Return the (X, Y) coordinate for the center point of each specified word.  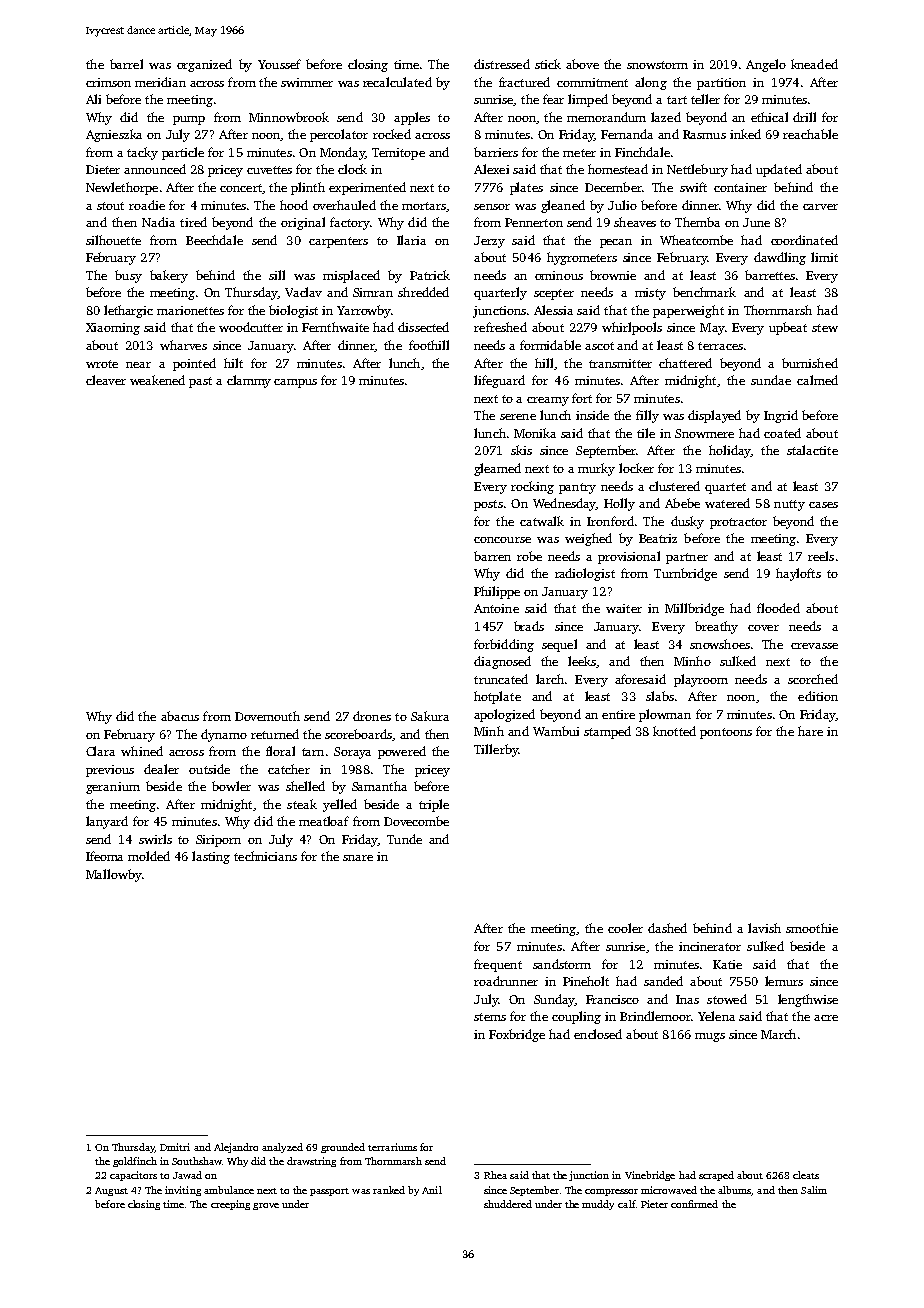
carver (820, 207)
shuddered (508, 1204)
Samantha (379, 786)
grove (266, 1206)
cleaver (106, 380)
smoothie (812, 928)
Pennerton (534, 222)
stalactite (812, 450)
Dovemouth (267, 716)
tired (193, 222)
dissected (423, 327)
